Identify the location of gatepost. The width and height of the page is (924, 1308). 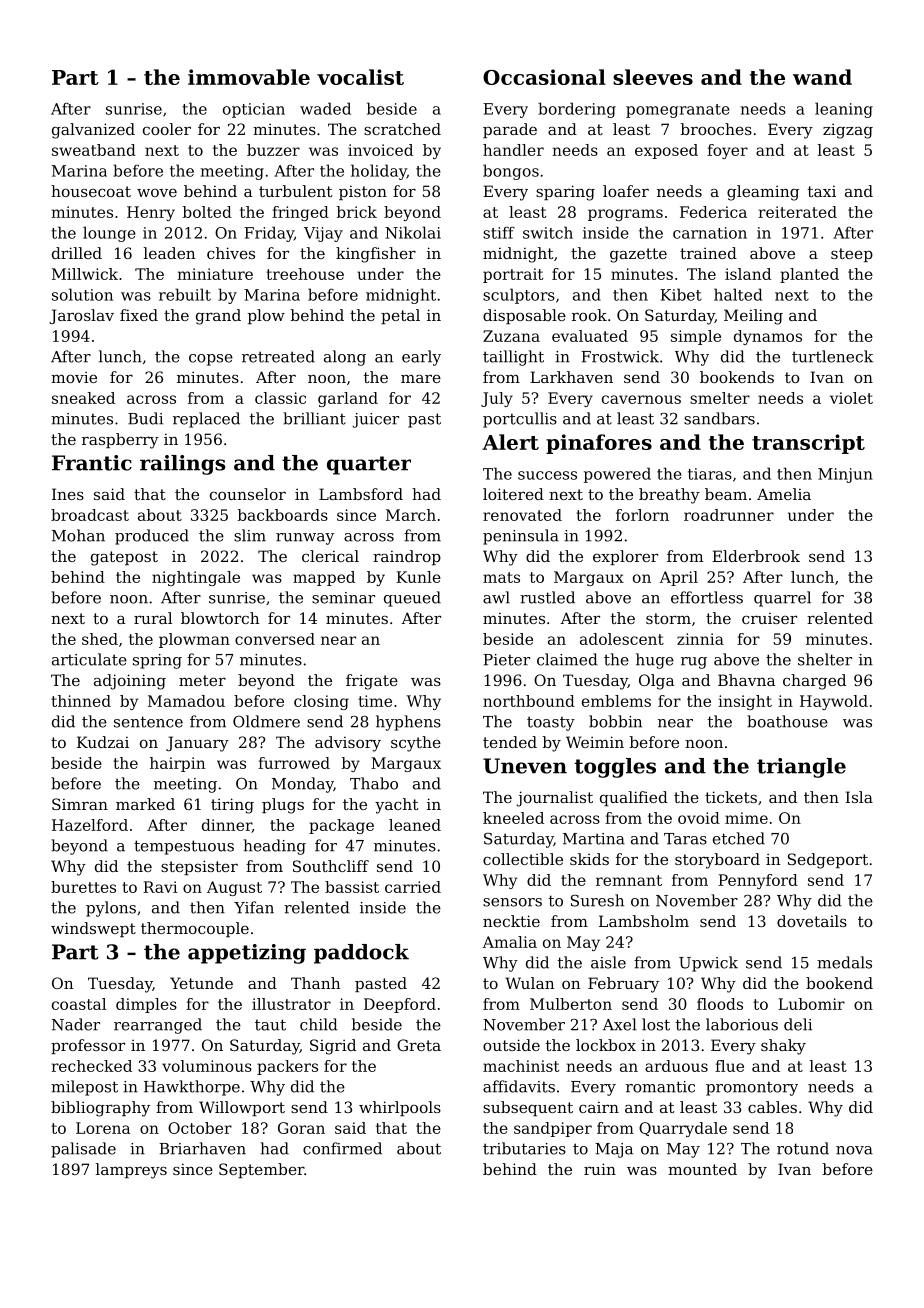
(124, 558).
